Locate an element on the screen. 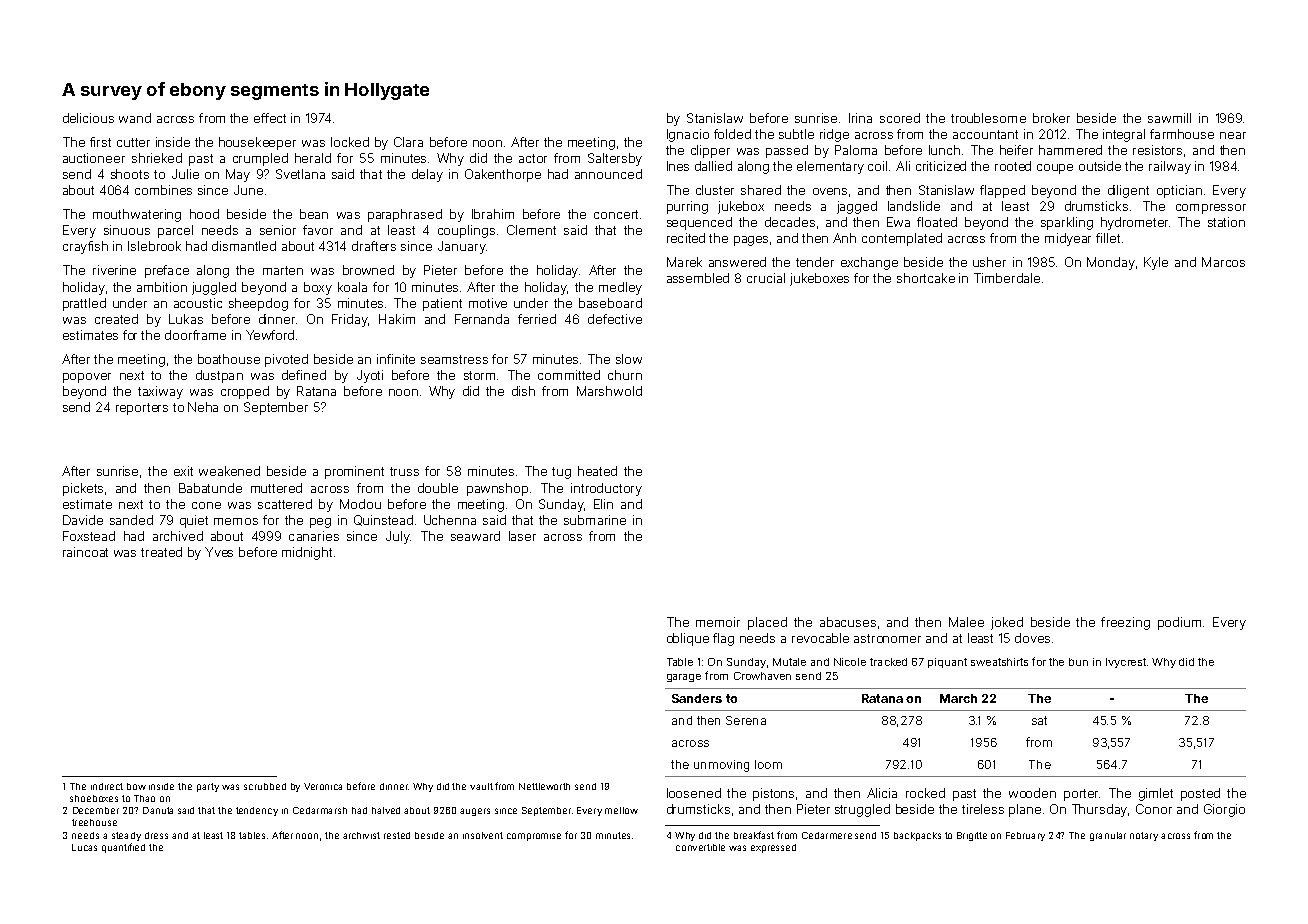 The height and width of the screenshot is (924, 1308). defined is located at coordinates (304, 375).
